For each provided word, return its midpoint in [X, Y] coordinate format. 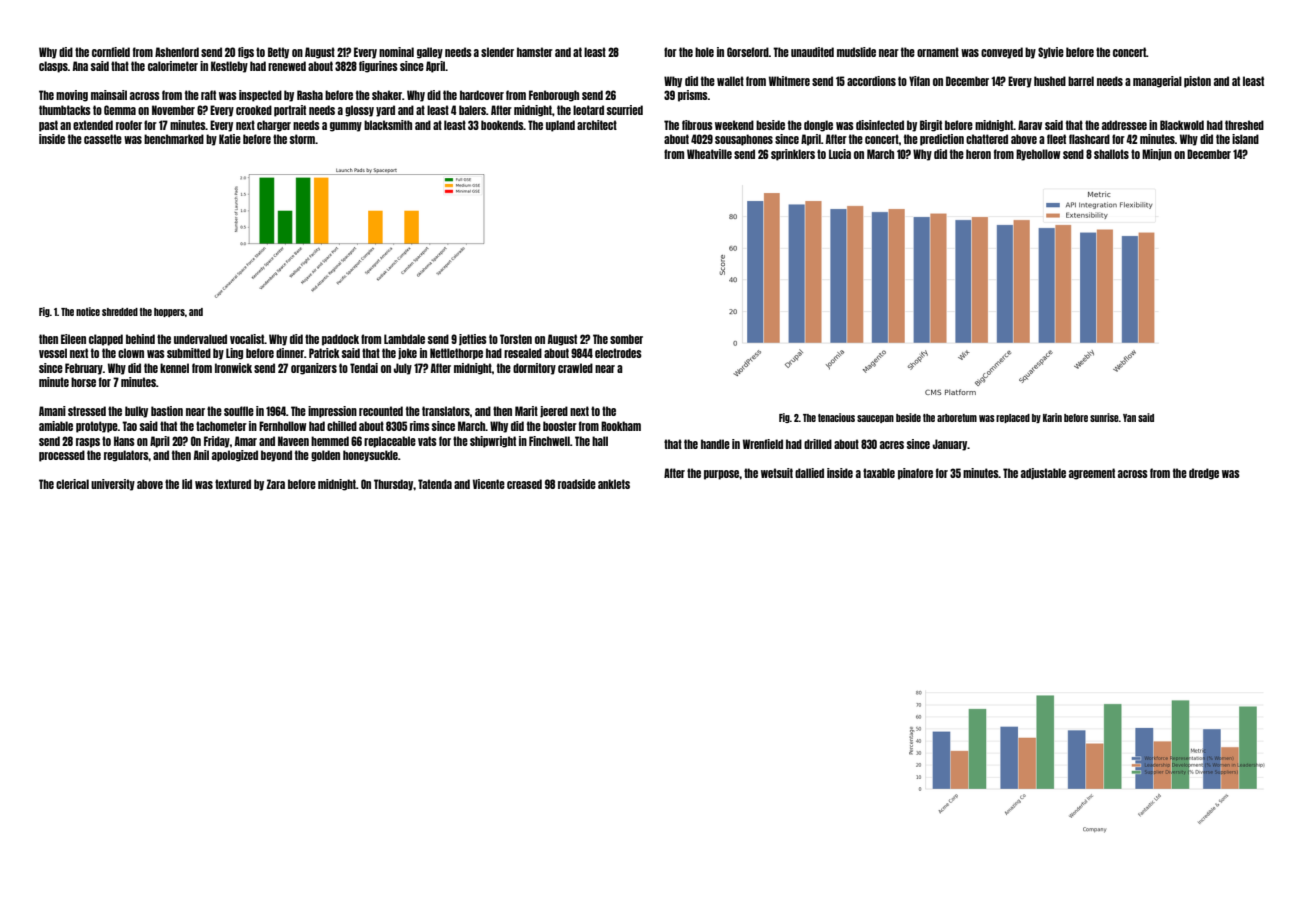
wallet [730, 81]
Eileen [73, 339]
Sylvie [1051, 53]
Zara [275, 484]
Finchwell [549, 441]
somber [626, 339]
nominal [396, 52]
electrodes [618, 353]
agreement [1092, 474]
